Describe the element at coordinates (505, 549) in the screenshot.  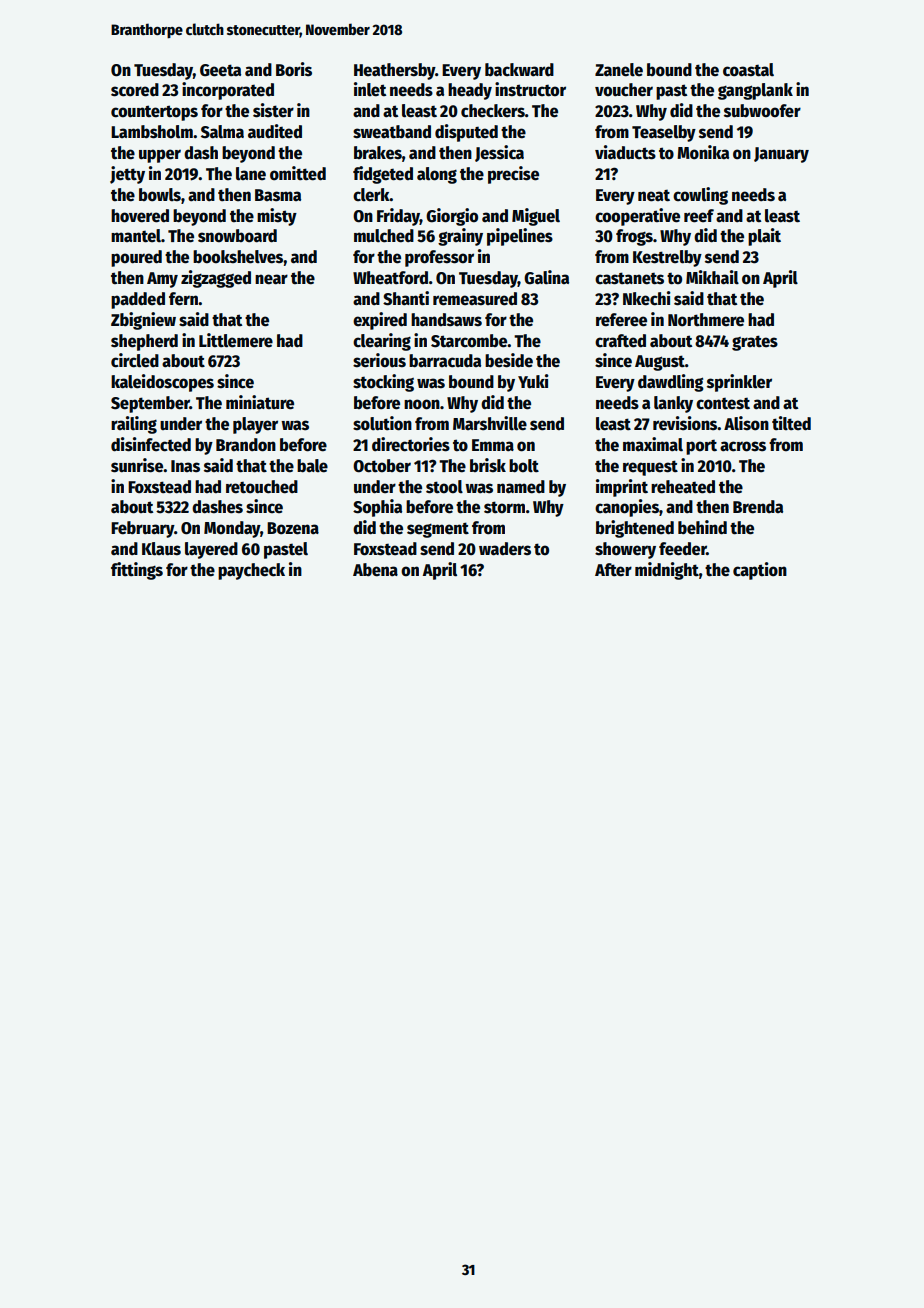
I see `waders` at that location.
